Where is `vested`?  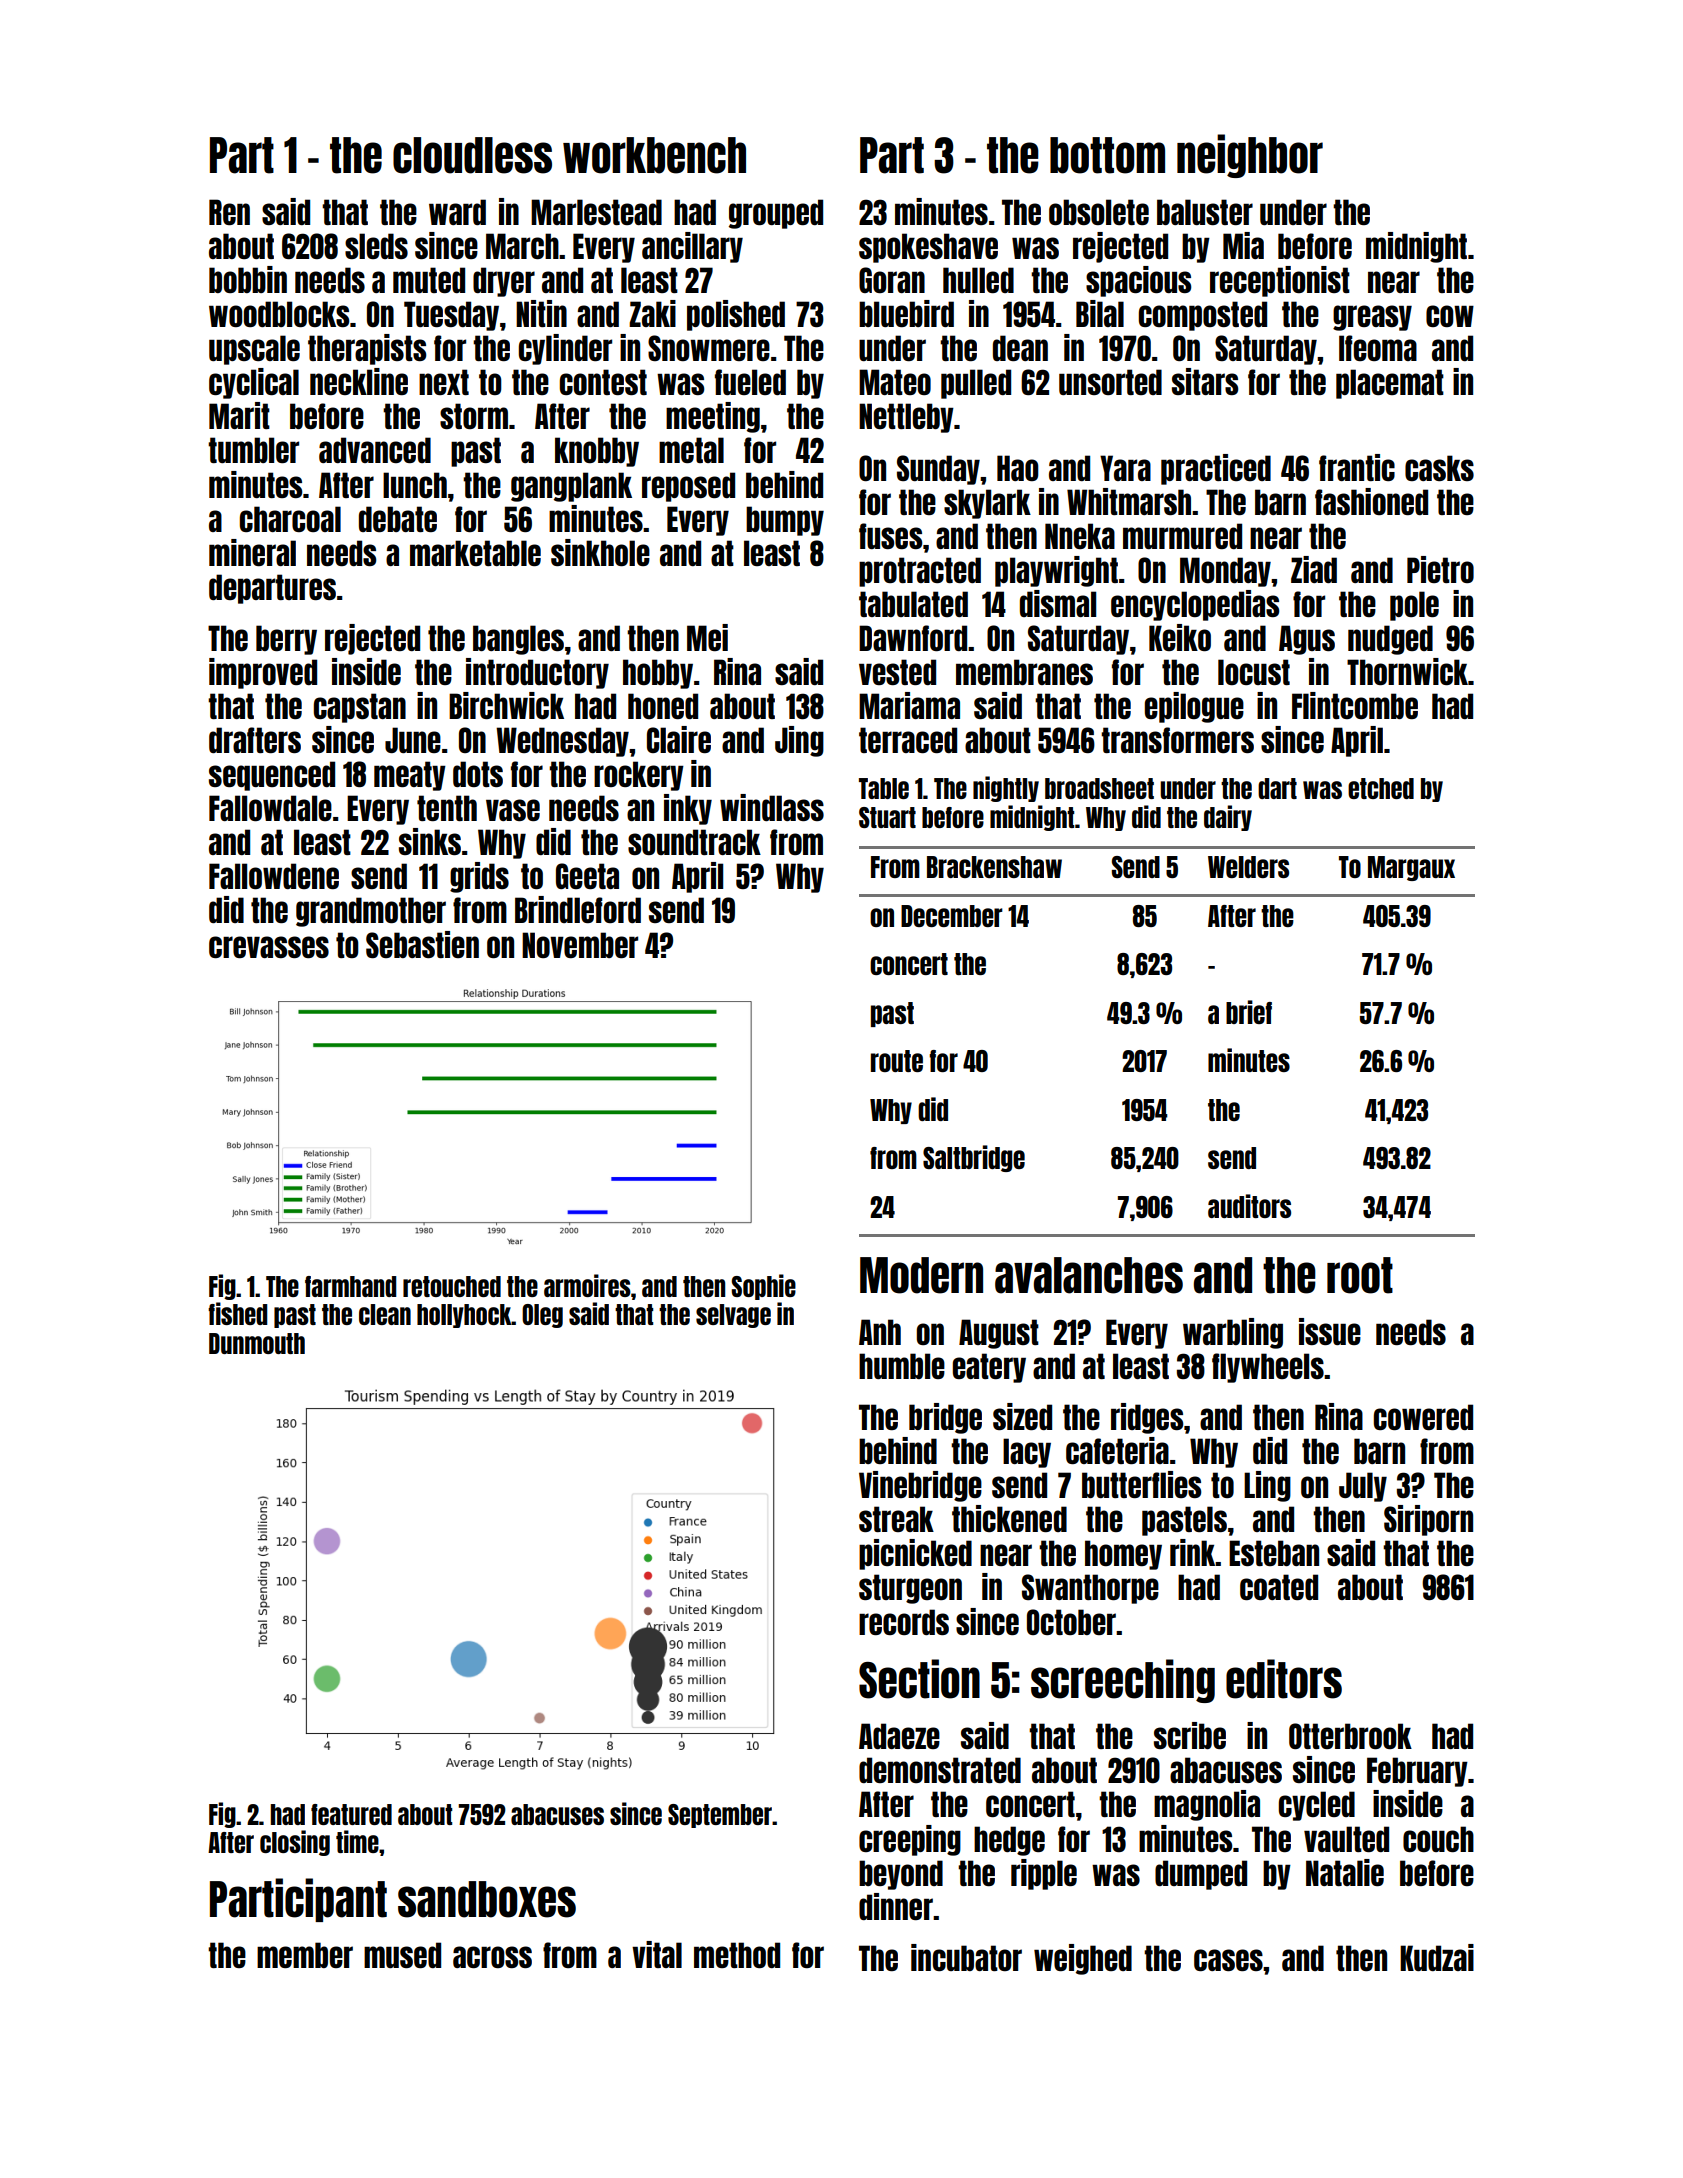
vested is located at coordinates (897, 672).
